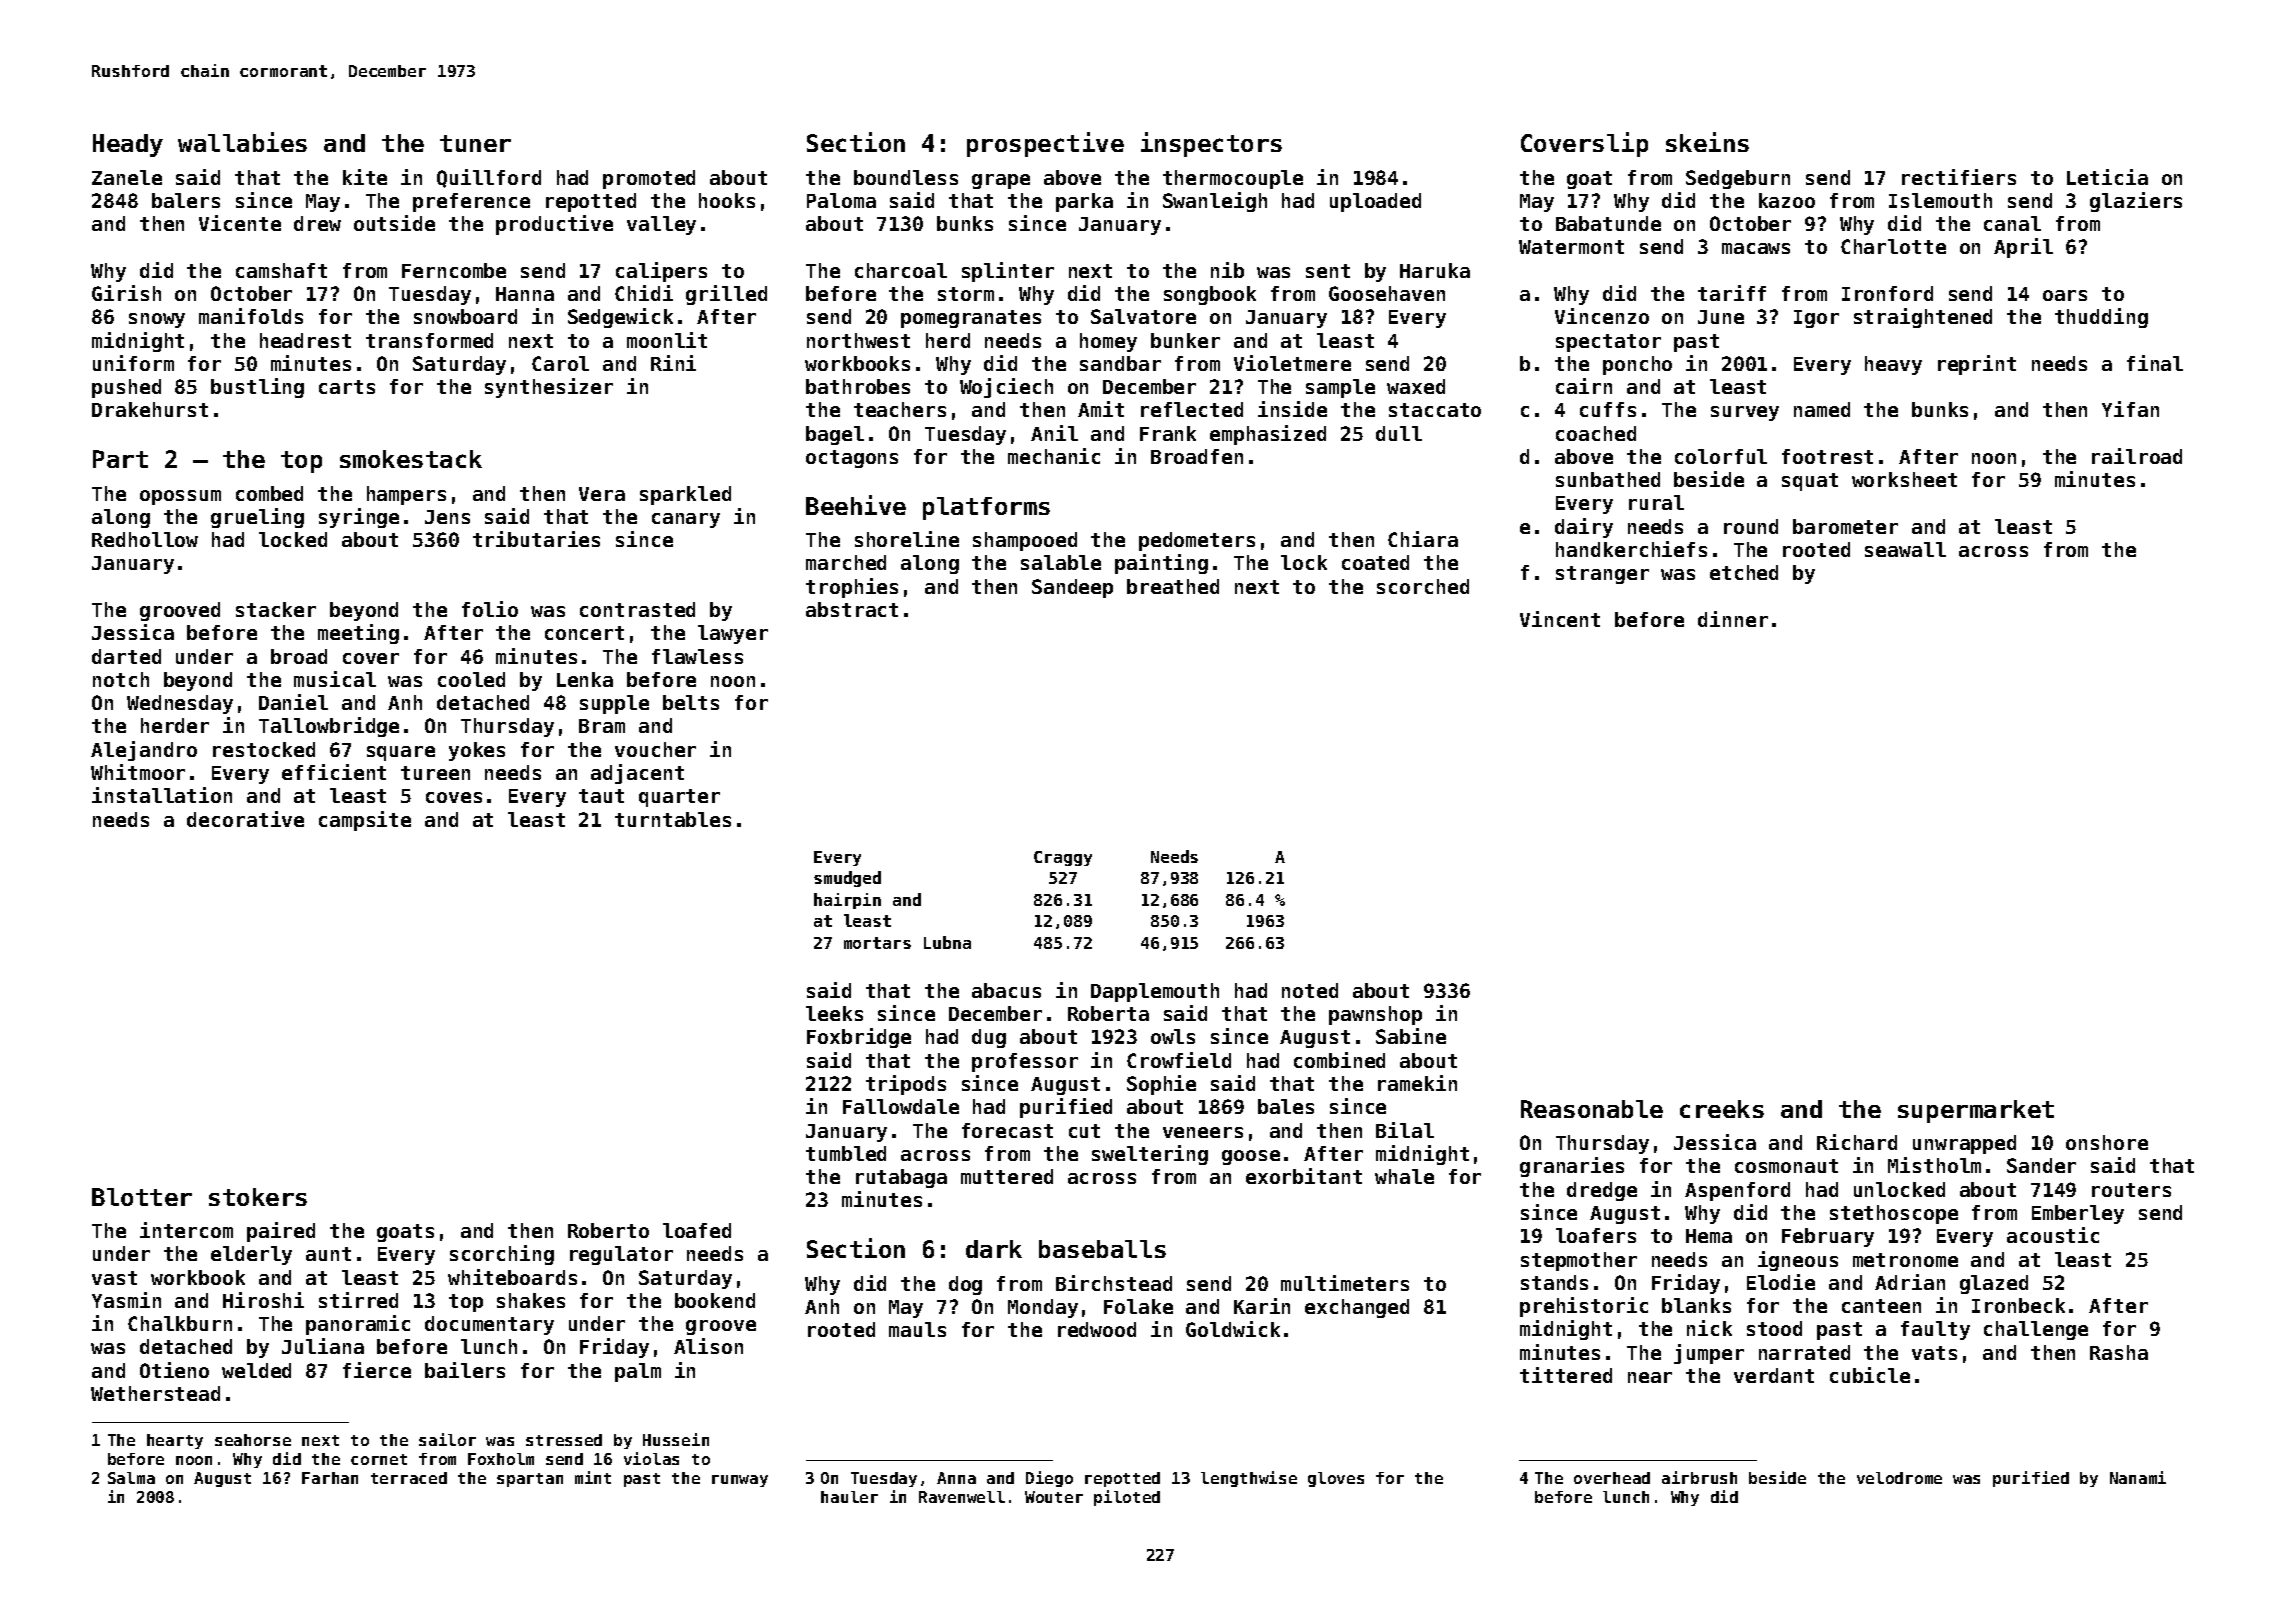 The image size is (2292, 1620). Describe the element at coordinates (685, 495) in the screenshot. I see `sparkled` at that location.
